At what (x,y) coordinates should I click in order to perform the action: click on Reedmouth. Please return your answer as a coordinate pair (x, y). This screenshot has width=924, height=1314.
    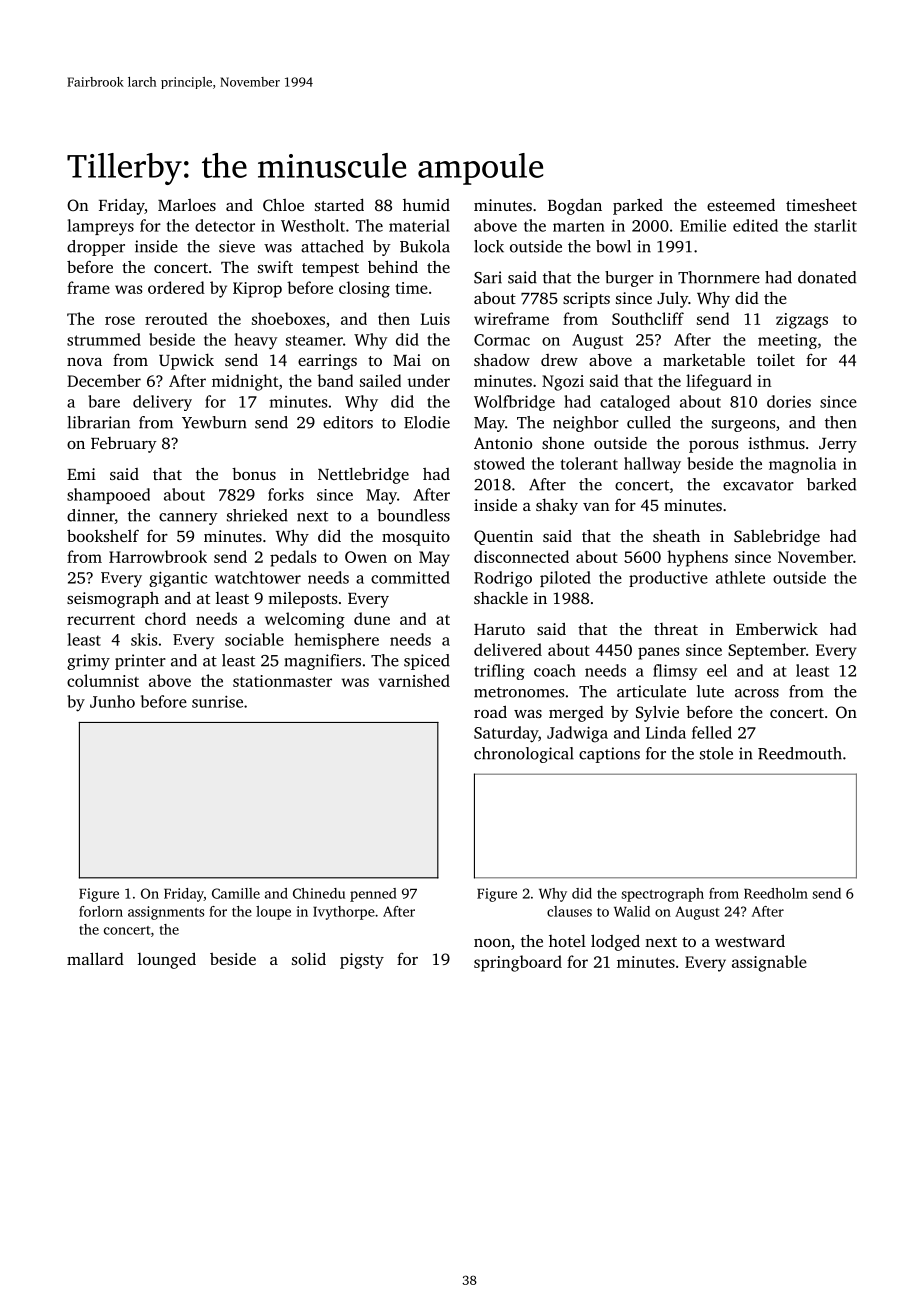
    Looking at the image, I should click on (800, 753).
